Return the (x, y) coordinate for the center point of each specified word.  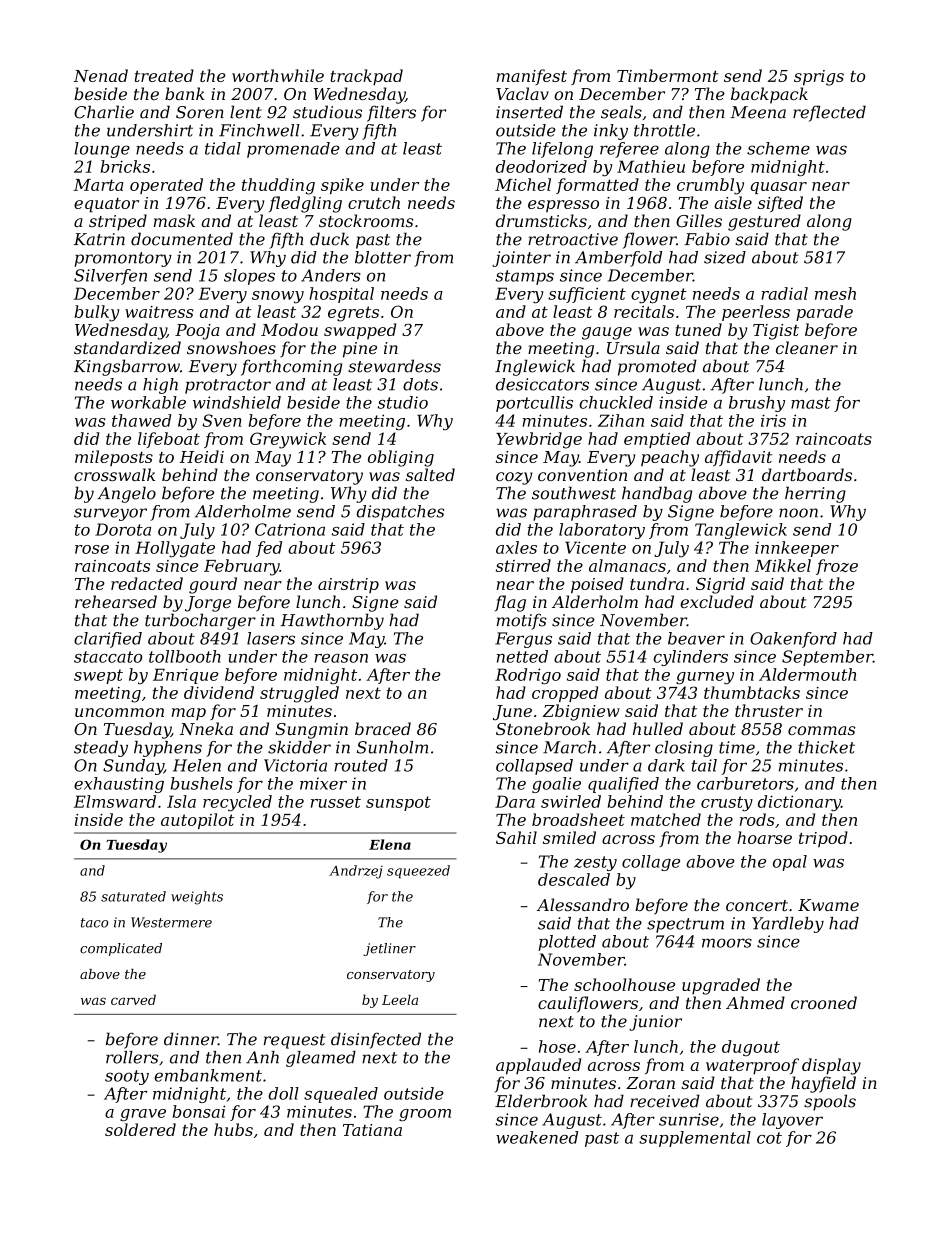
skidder (299, 747)
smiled (569, 837)
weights (197, 898)
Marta (99, 185)
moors (727, 943)
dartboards (807, 474)
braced (383, 728)
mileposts (114, 458)
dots (420, 384)
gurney (705, 678)
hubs (233, 1129)
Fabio (707, 239)
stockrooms (366, 220)
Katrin (99, 239)
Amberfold (618, 259)
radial (784, 293)
